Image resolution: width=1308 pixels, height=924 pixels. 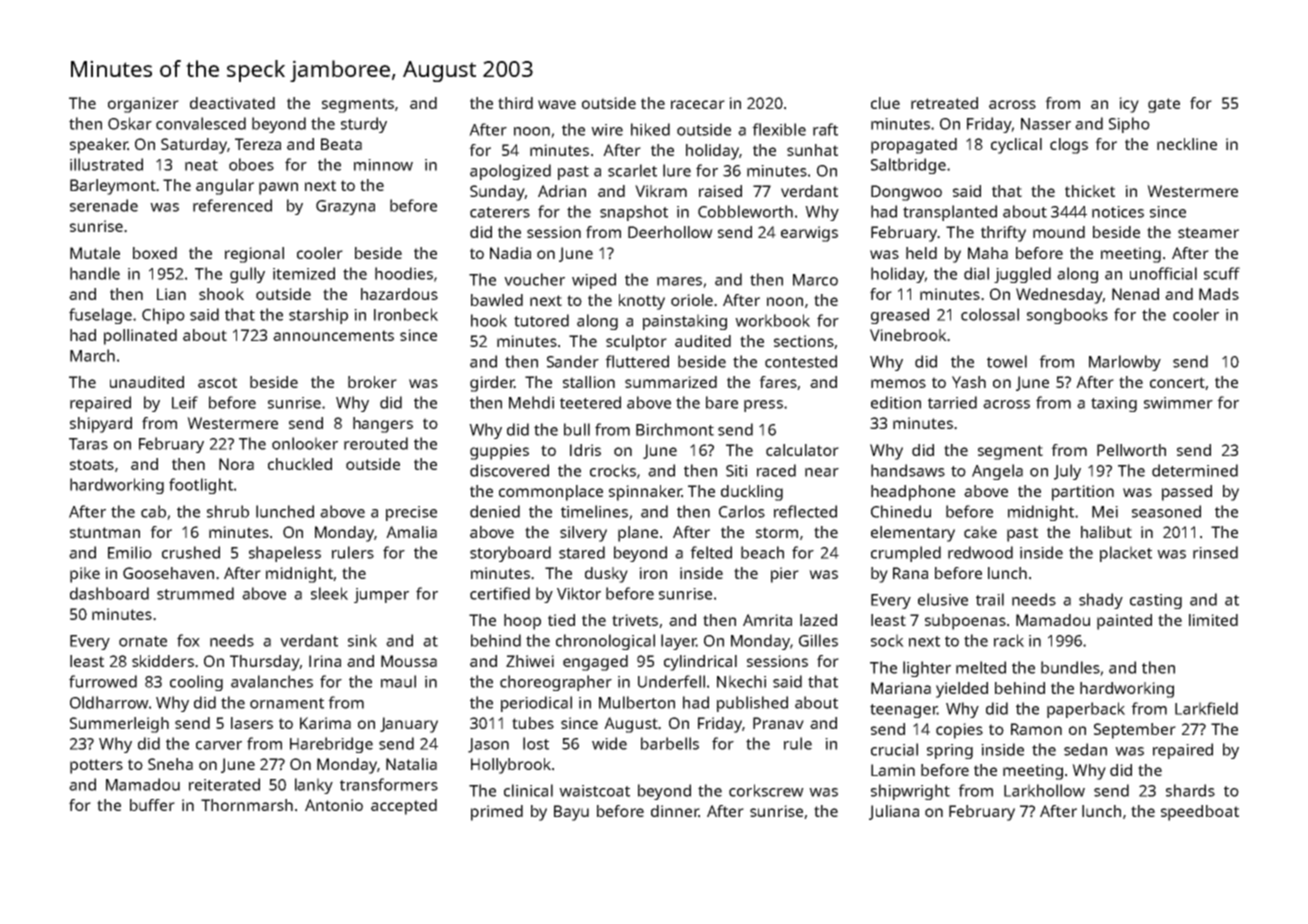 I want to click on Antonio, so click(x=334, y=805).
